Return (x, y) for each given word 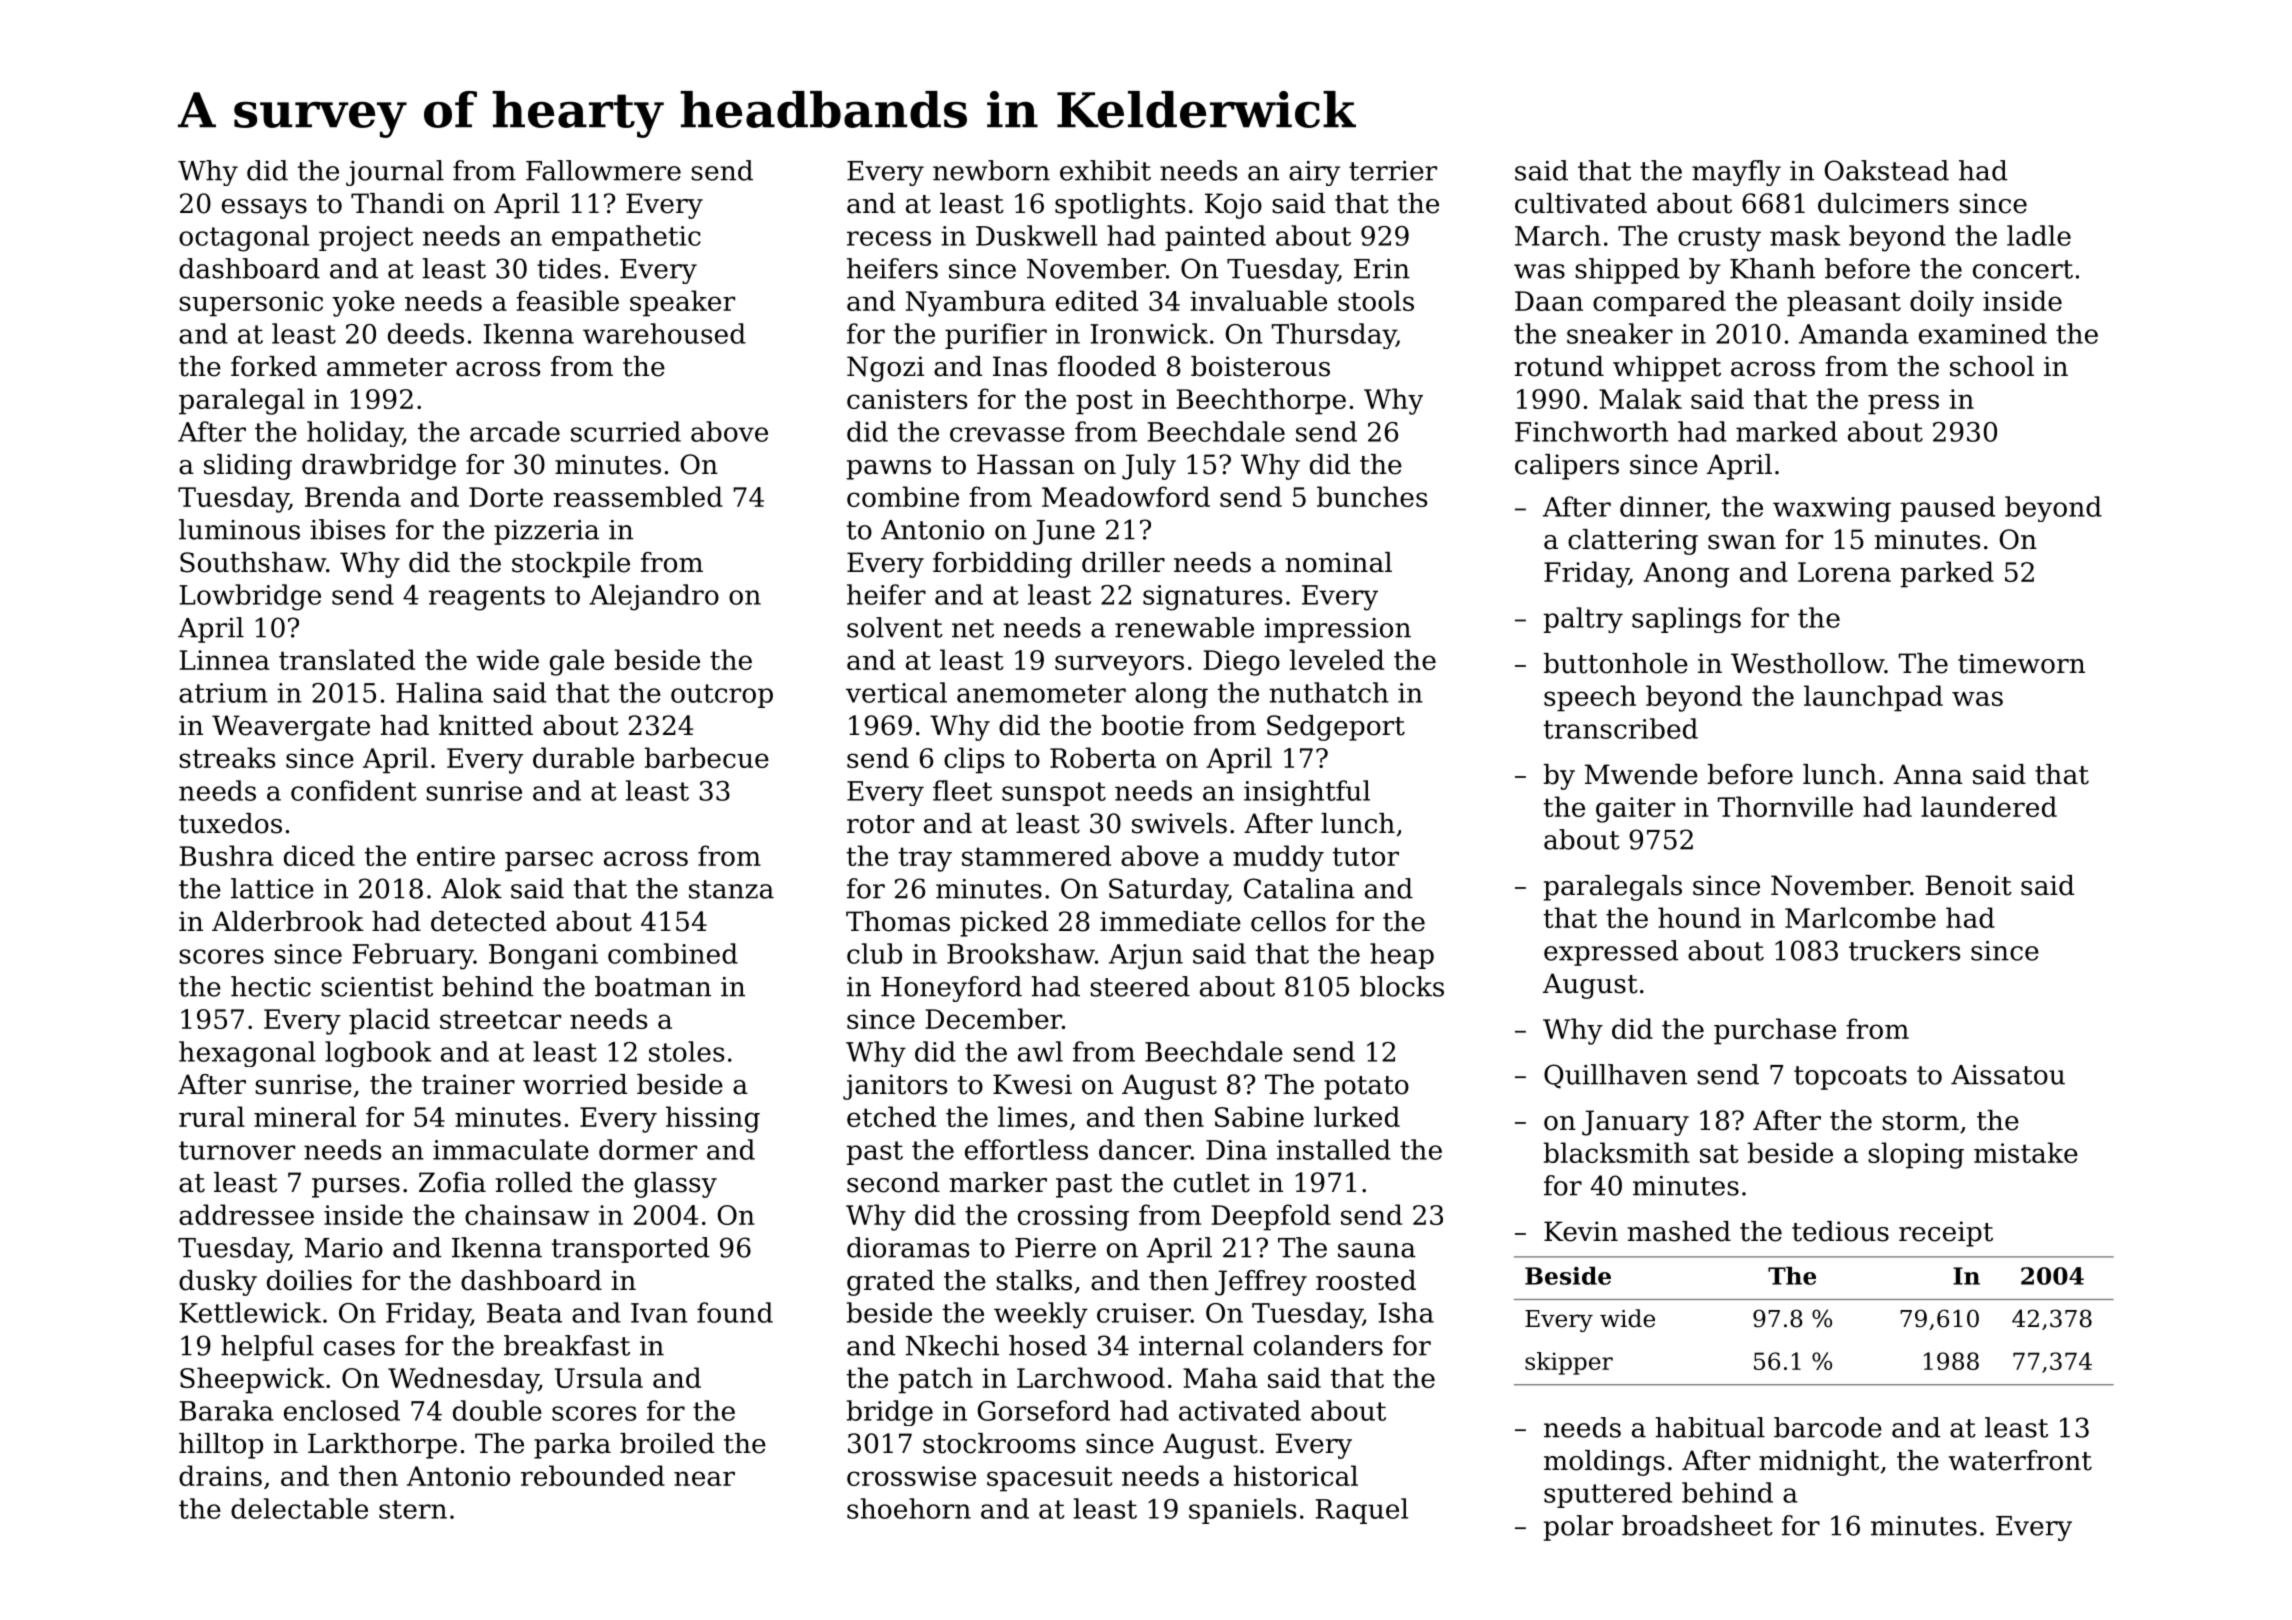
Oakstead (1887, 170)
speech (1590, 698)
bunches (1372, 496)
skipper (1569, 1363)
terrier (1393, 171)
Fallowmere (603, 170)
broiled (667, 1443)
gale (577, 662)
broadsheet (1697, 1525)
